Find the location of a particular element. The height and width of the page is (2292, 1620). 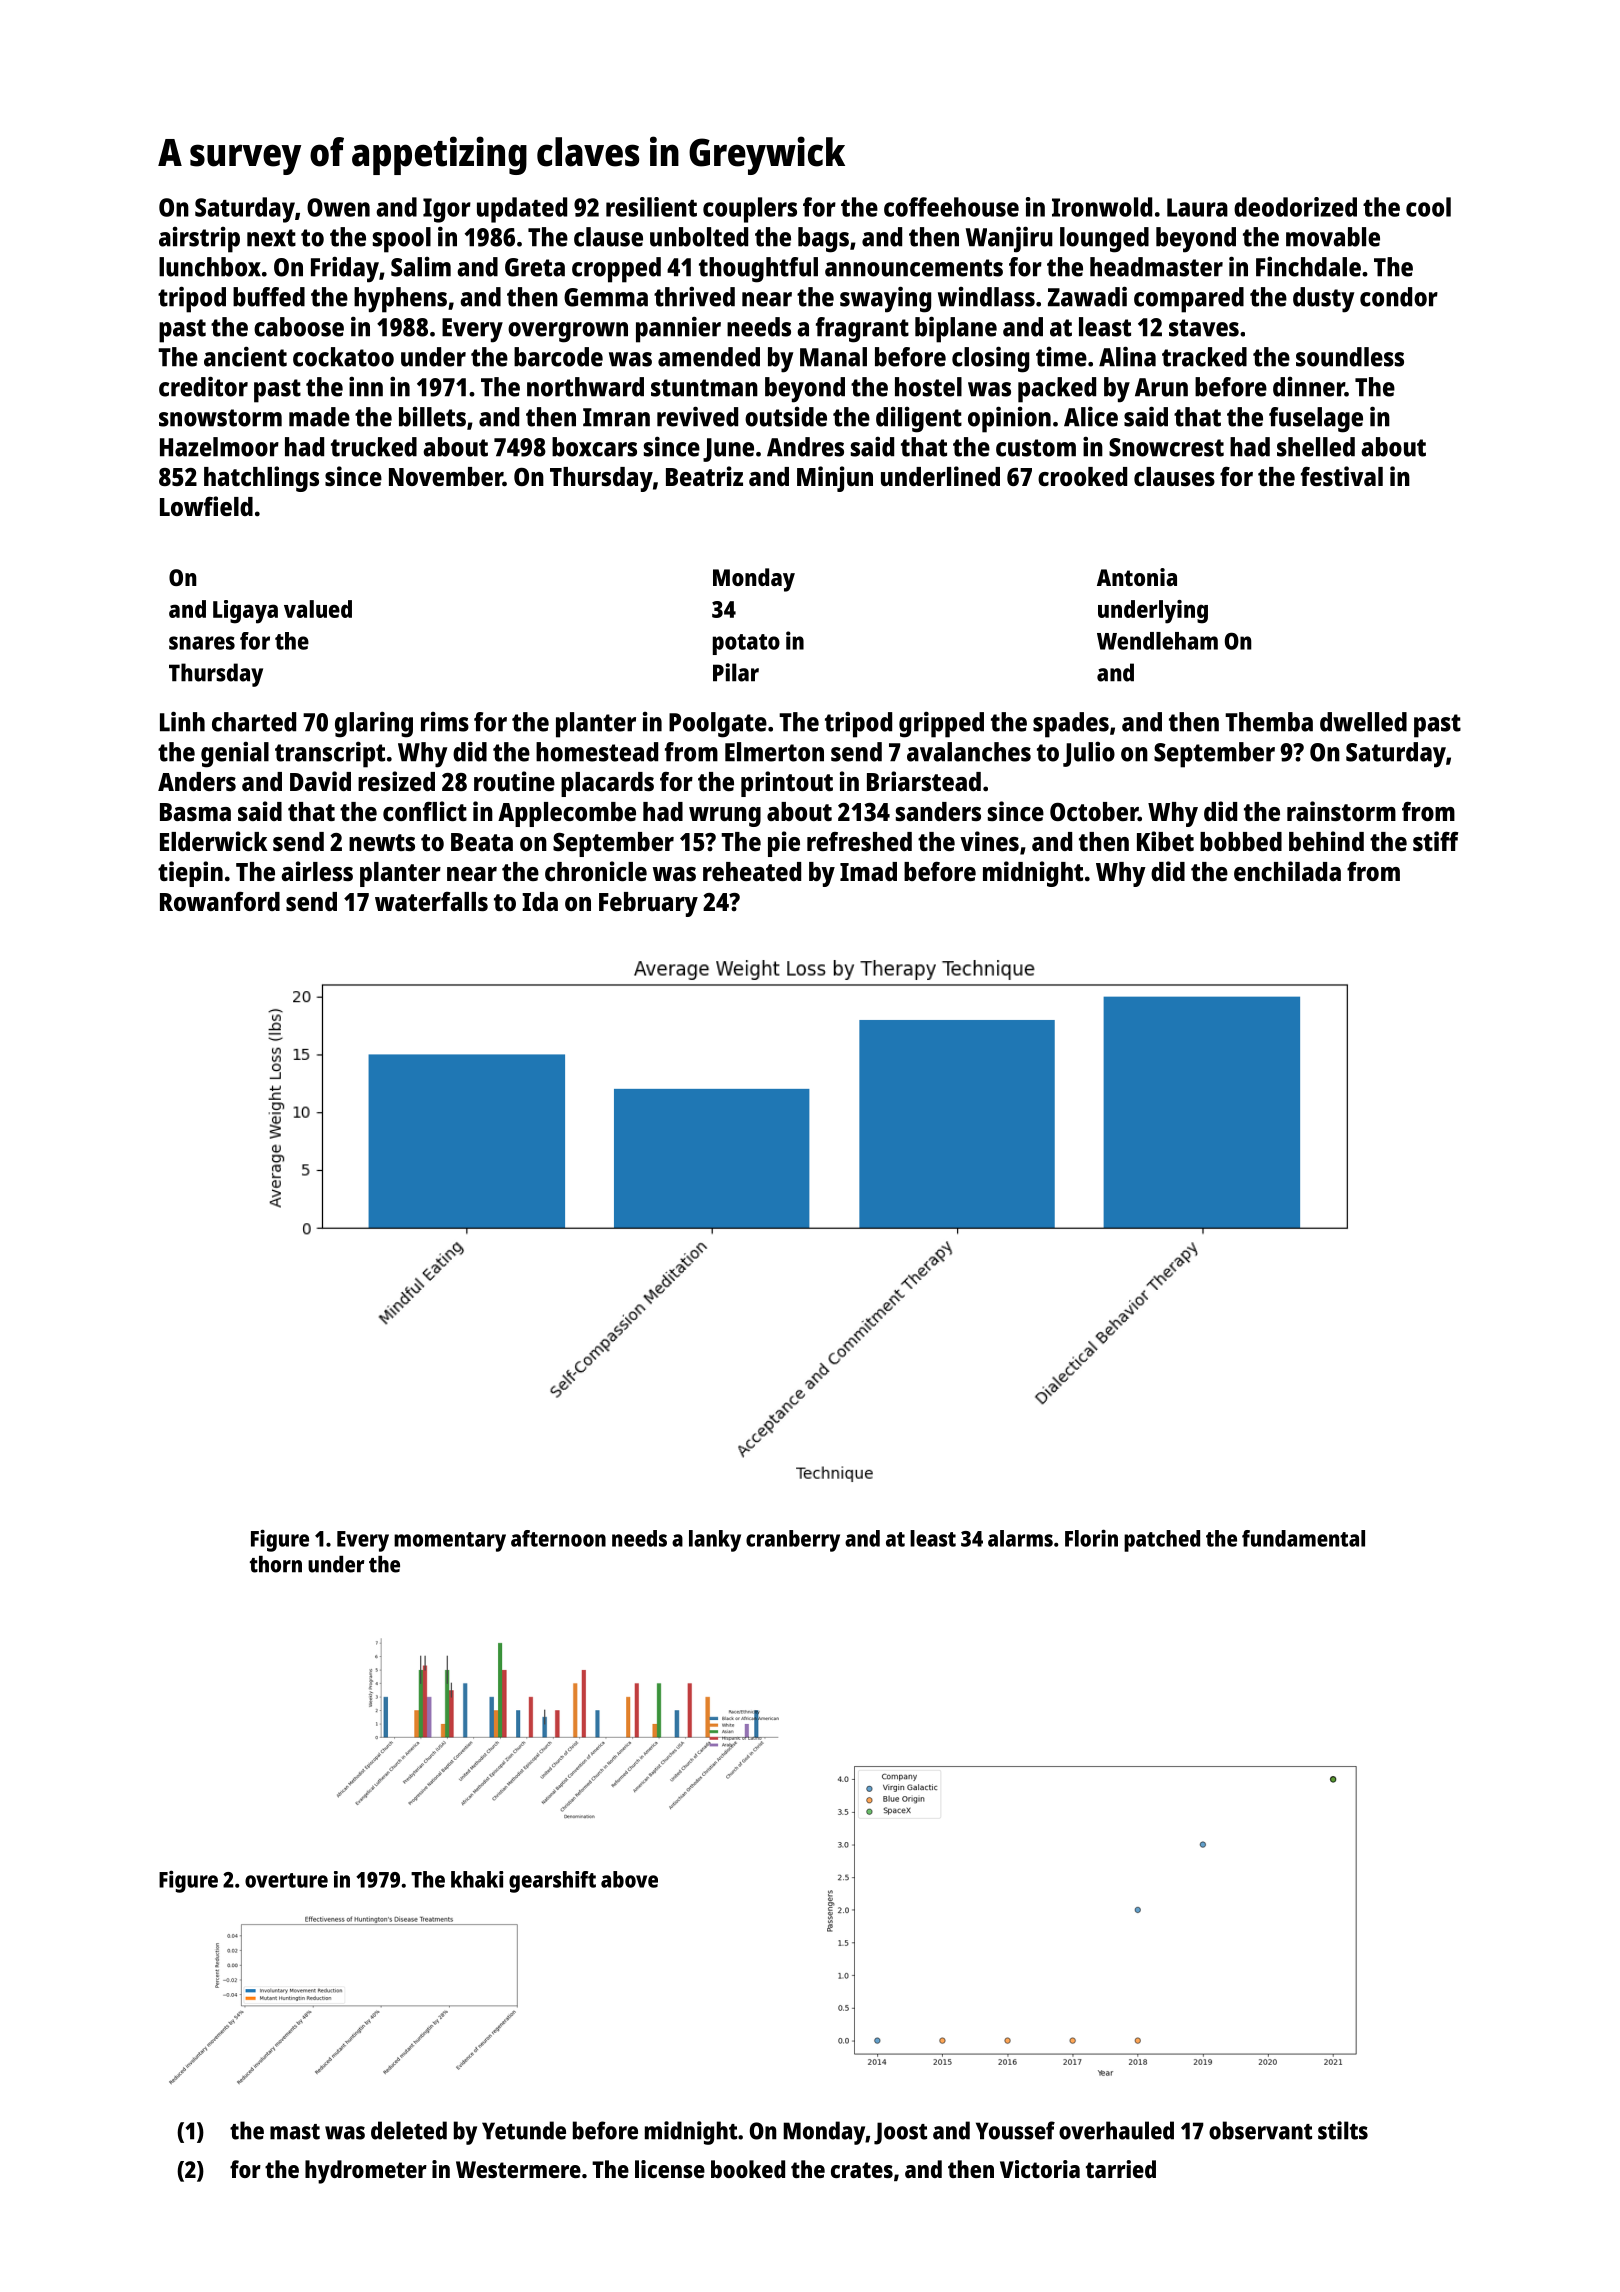

gripped is located at coordinates (941, 724).
